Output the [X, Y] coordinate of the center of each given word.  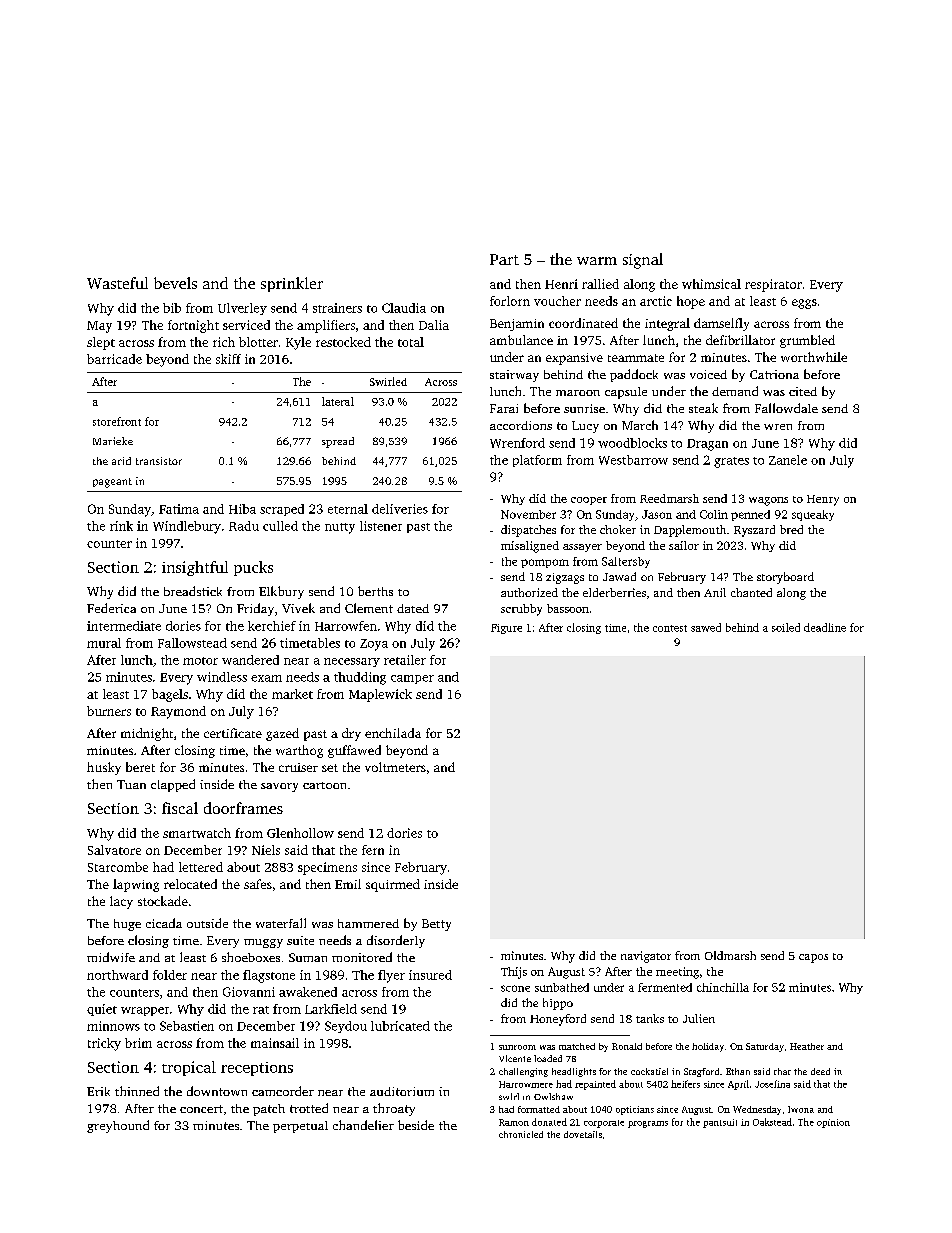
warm [597, 261]
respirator [773, 285]
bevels [175, 283]
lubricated [400, 1026]
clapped [173, 785]
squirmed [393, 885]
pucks [253, 568]
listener [381, 526]
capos [813, 958]
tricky [104, 1044]
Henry [823, 500]
